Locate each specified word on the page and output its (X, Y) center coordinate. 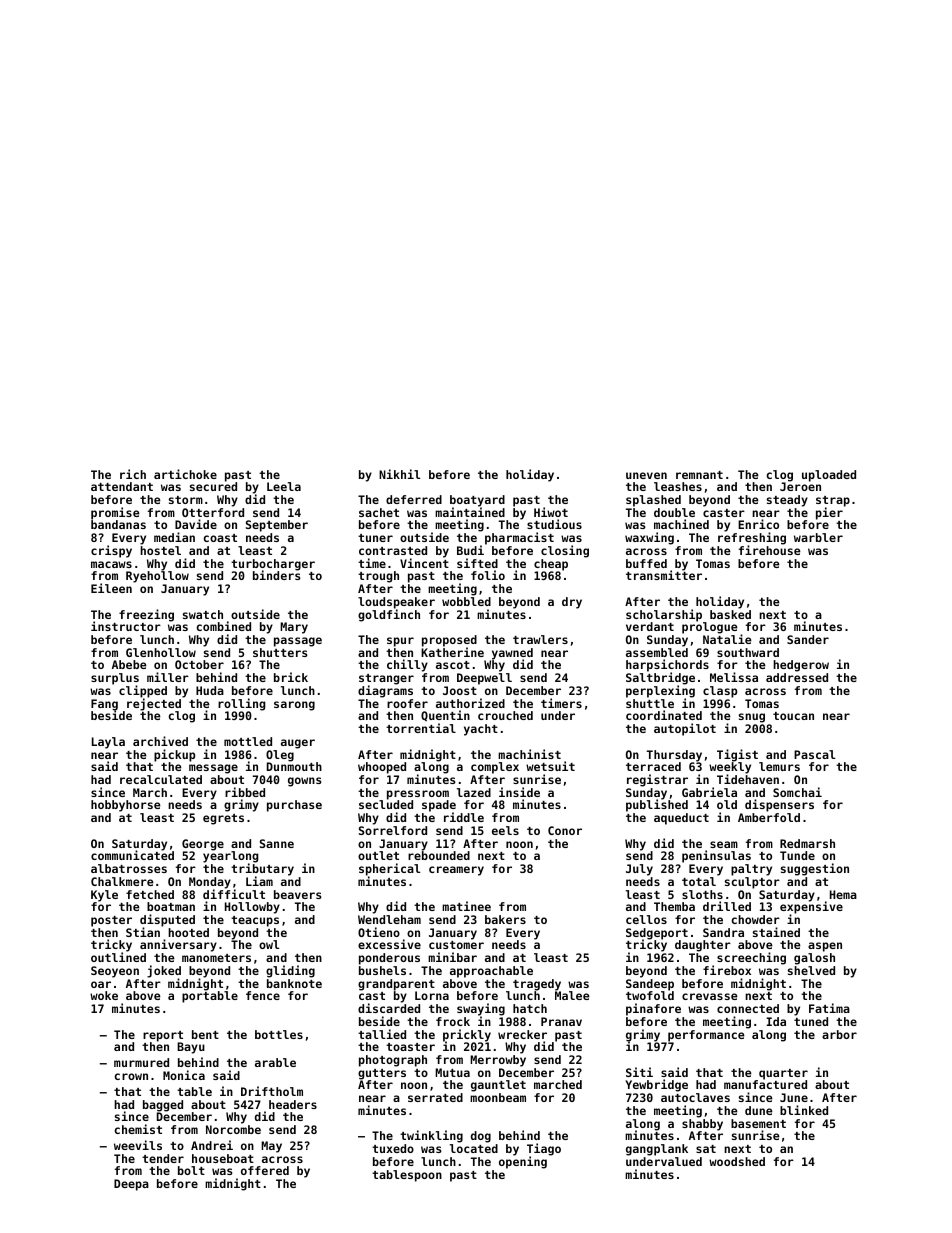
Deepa (131, 1185)
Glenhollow (161, 652)
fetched (150, 894)
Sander (808, 639)
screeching (751, 958)
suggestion (815, 869)
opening (523, 1162)
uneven (646, 475)
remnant (699, 475)
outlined (118, 957)
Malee (572, 995)
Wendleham (389, 919)
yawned (512, 654)
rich (133, 474)
